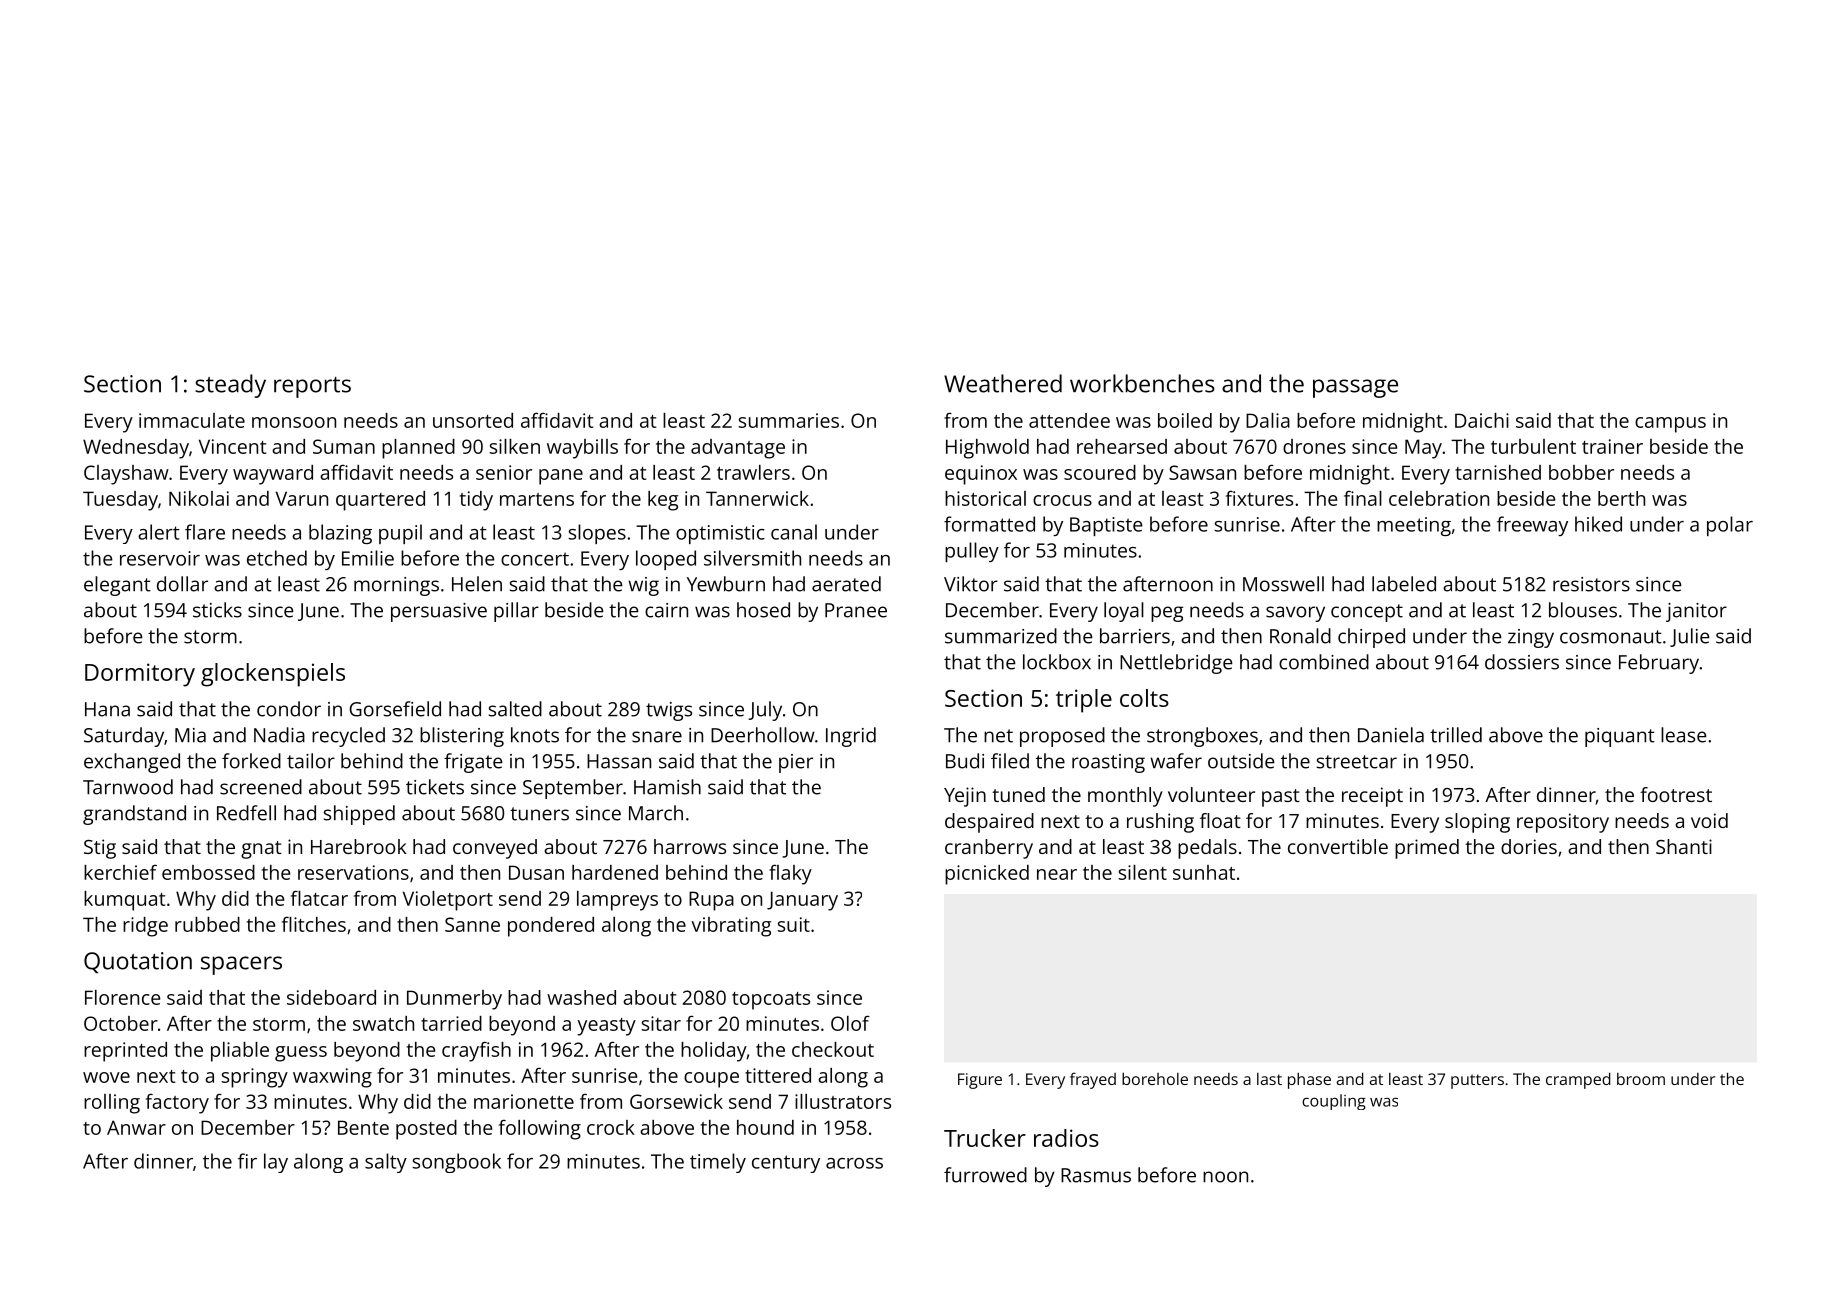 The width and height of the screenshot is (1840, 1301). Describe the element at coordinates (788, 420) in the screenshot. I see `summaries` at that location.
